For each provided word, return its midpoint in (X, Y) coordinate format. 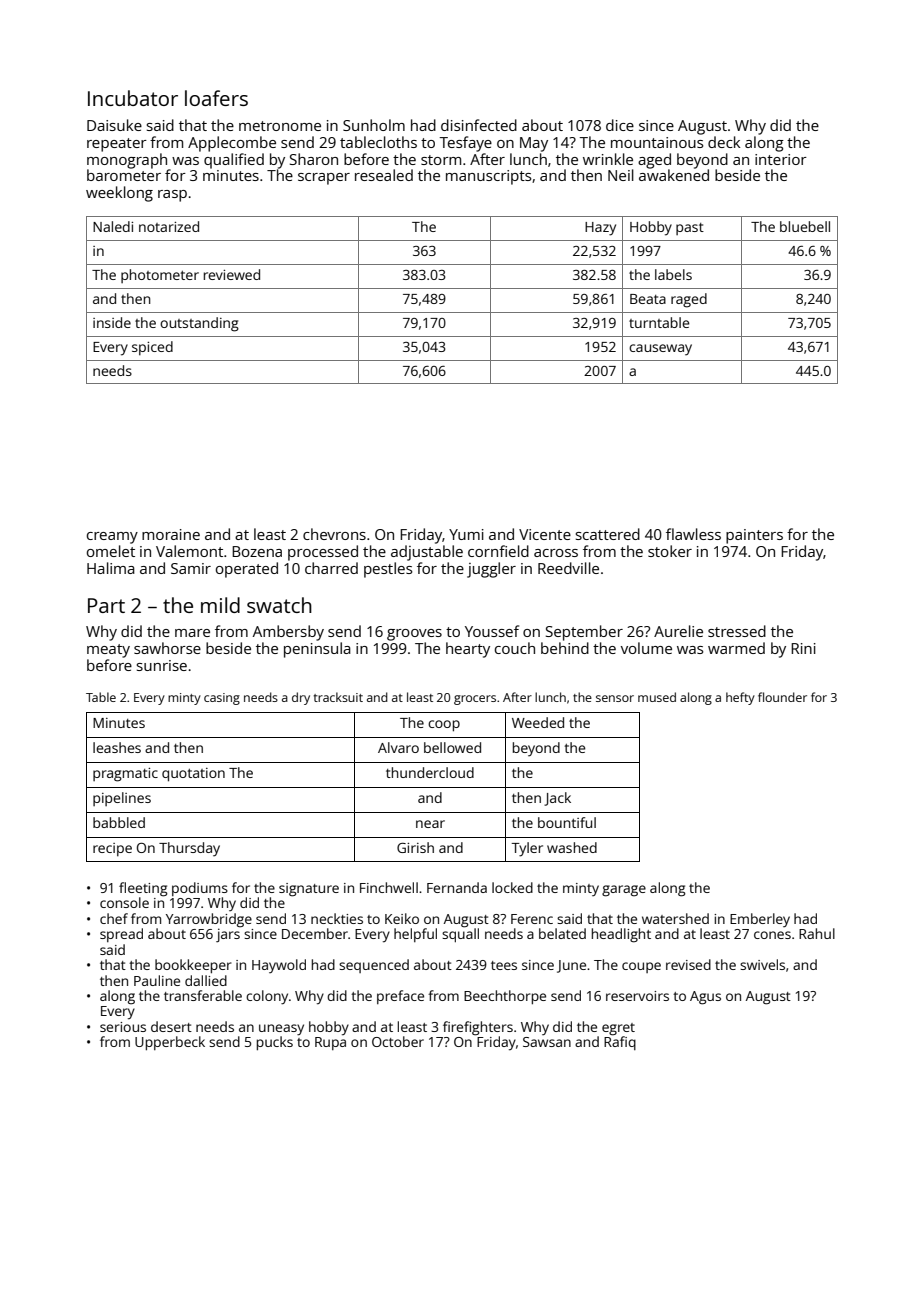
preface (400, 997)
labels (673, 274)
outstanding (199, 324)
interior (781, 159)
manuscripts (488, 177)
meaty (108, 651)
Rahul (817, 933)
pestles (388, 570)
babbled (119, 822)
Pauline (157, 980)
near (430, 824)
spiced (152, 348)
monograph (127, 161)
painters (754, 536)
